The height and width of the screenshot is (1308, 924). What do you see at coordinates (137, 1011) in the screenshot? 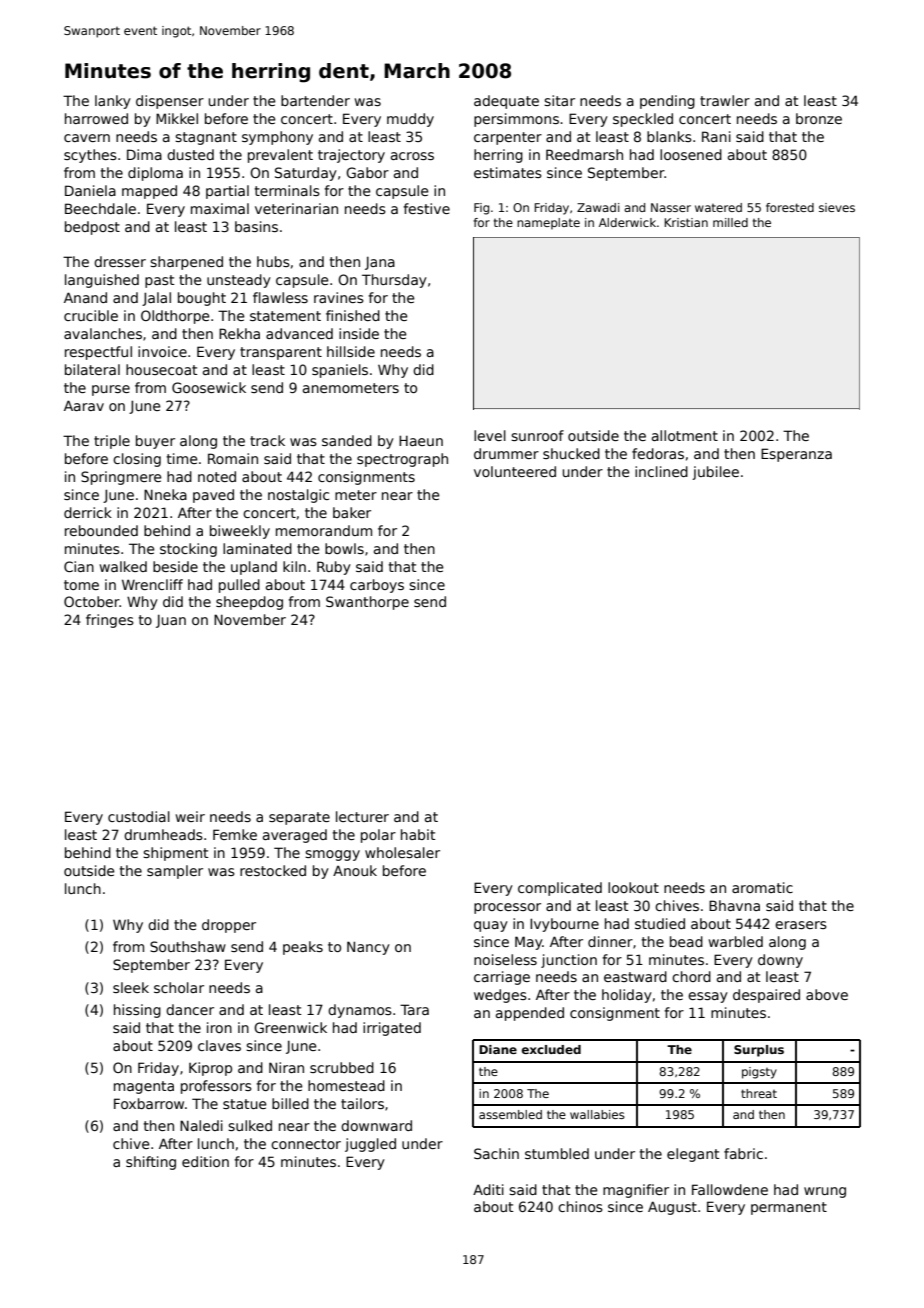
I see `hissing` at bounding box center [137, 1011].
